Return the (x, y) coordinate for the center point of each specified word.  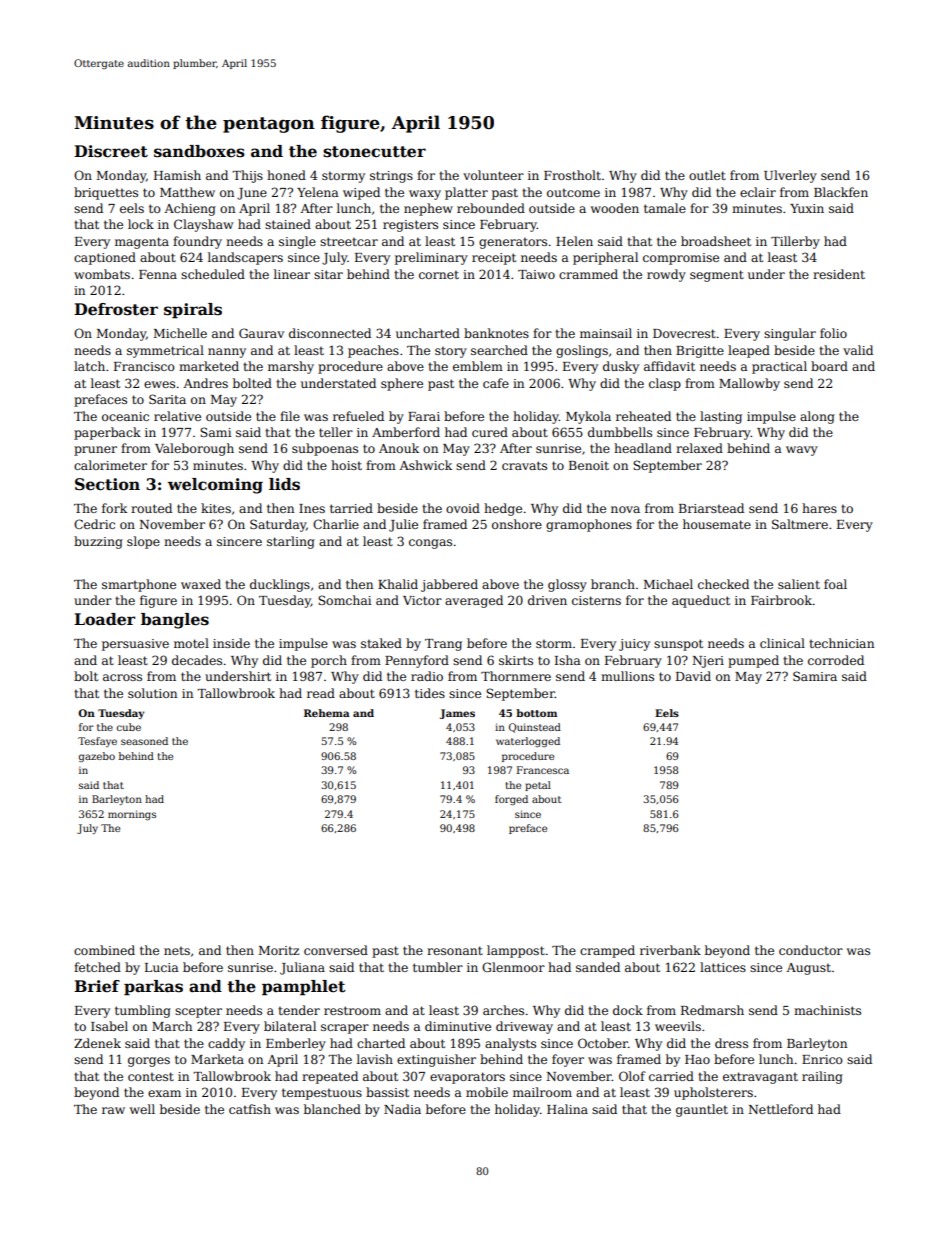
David (693, 676)
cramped (607, 951)
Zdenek (97, 1043)
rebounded (491, 208)
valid (858, 350)
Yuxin (807, 208)
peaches (373, 351)
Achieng (190, 209)
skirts (516, 660)
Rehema (327, 713)
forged (511, 800)
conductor (811, 950)
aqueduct (701, 601)
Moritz (279, 950)
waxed (201, 584)
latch (89, 366)
